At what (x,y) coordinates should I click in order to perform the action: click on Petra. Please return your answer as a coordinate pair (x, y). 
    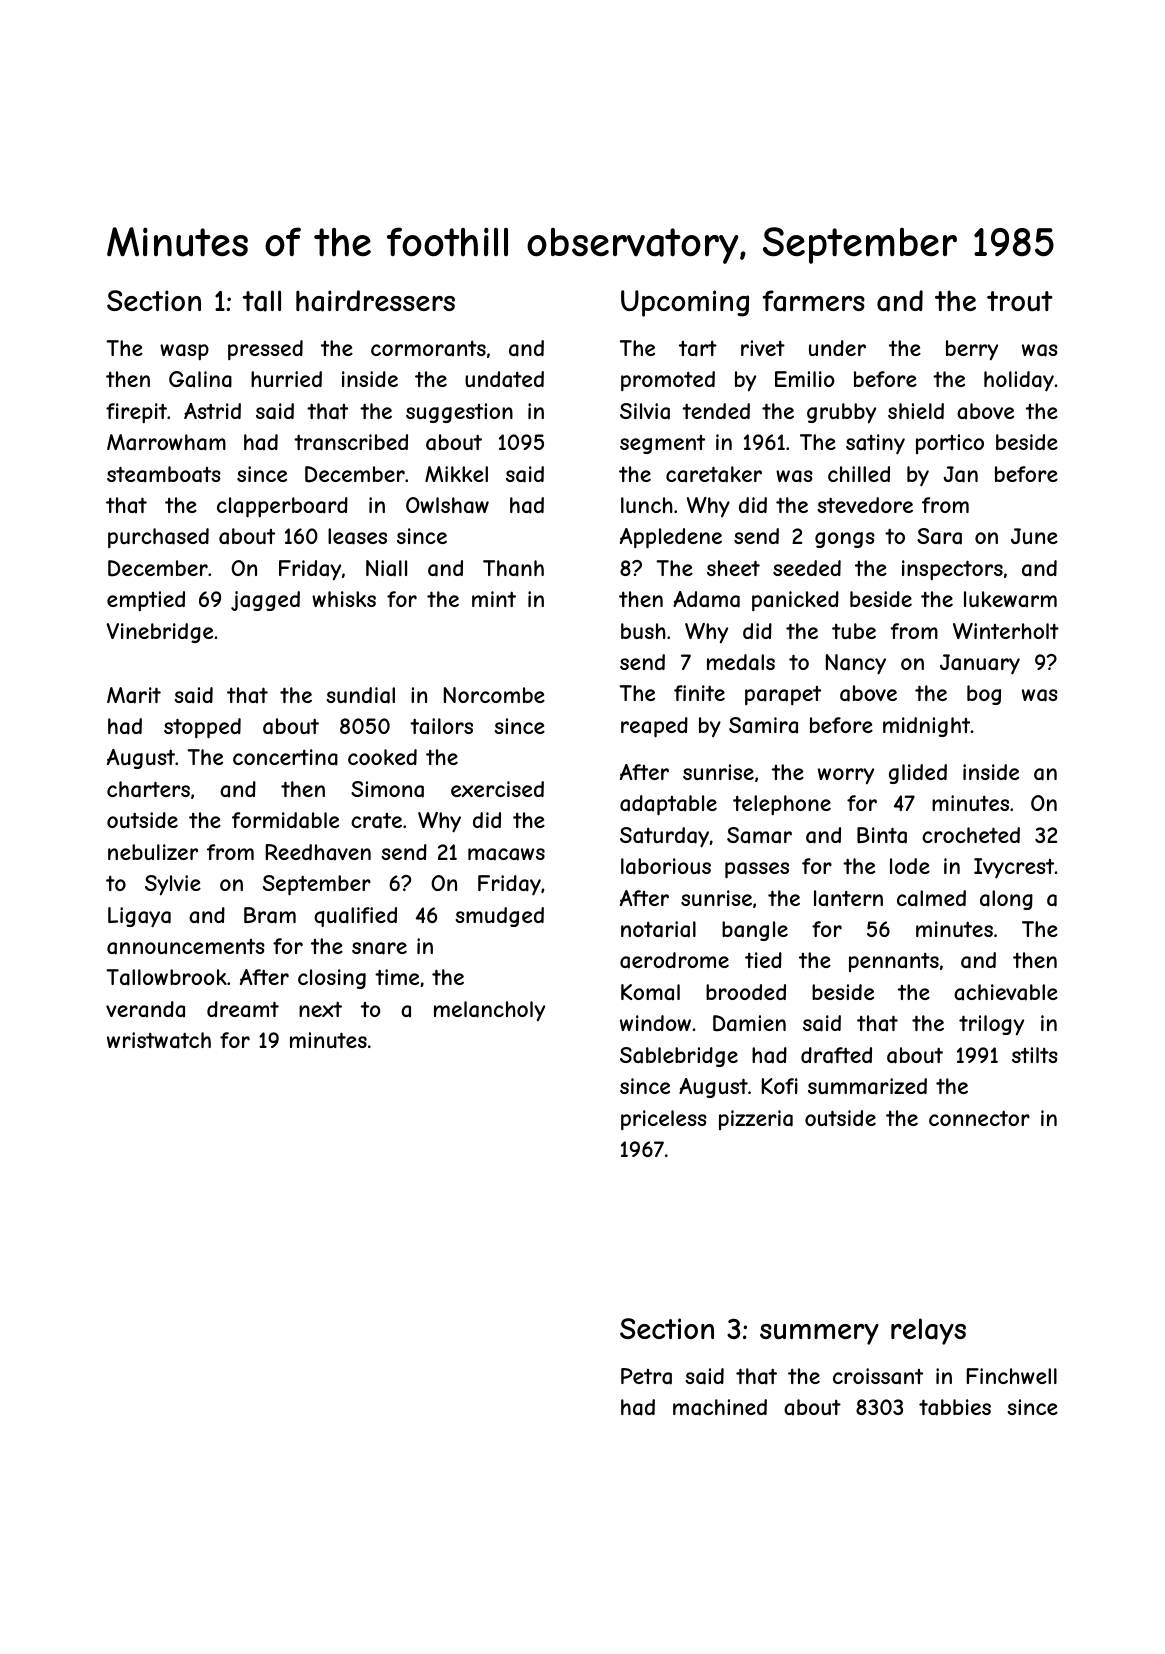
    Looking at the image, I should click on (646, 1376).
